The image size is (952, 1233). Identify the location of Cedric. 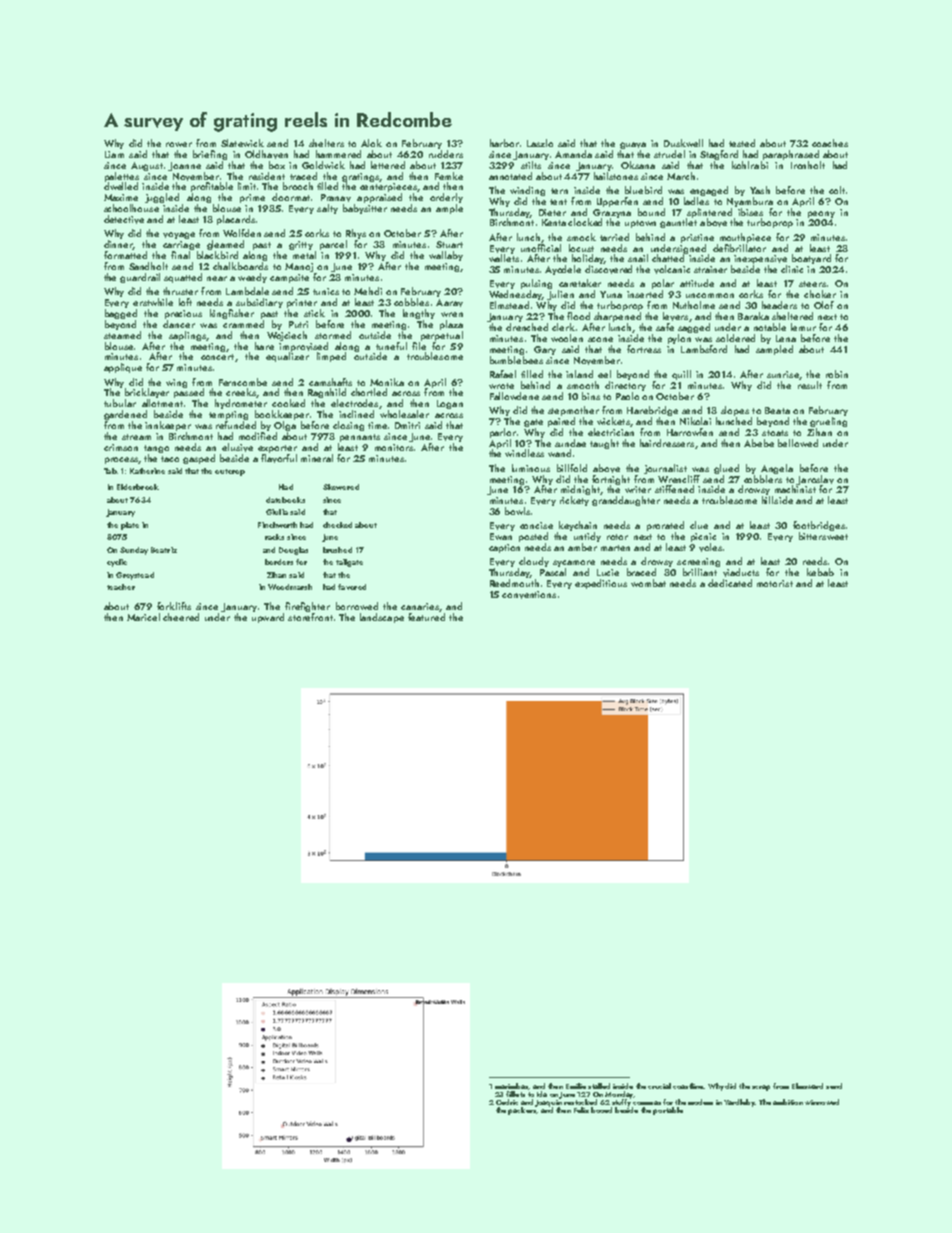
(507, 1102).
